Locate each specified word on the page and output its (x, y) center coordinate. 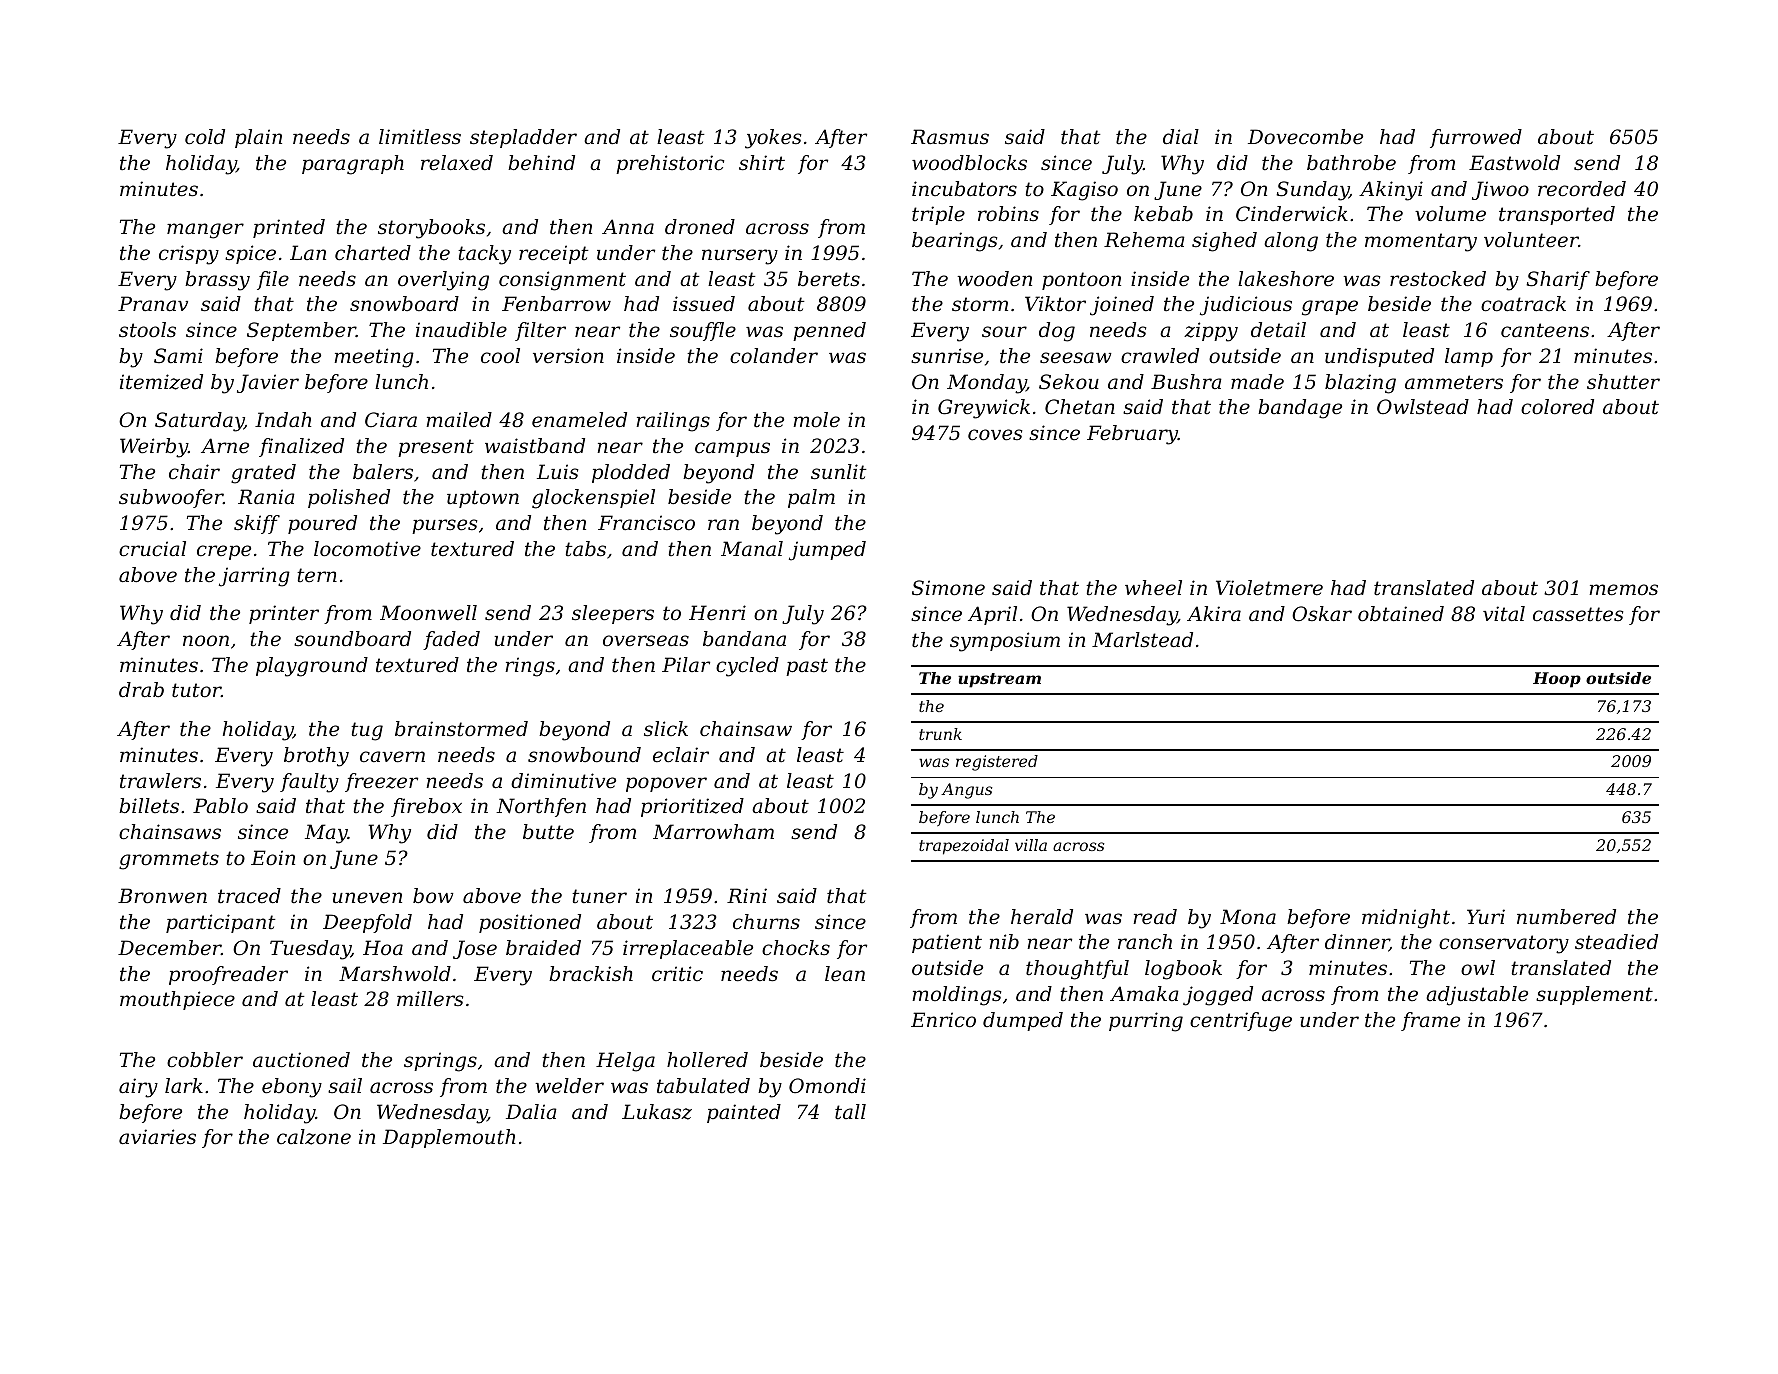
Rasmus (950, 137)
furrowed (1476, 138)
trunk (940, 734)
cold (205, 137)
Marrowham (713, 831)
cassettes (1578, 614)
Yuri (1486, 917)
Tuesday (310, 950)
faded (451, 640)
